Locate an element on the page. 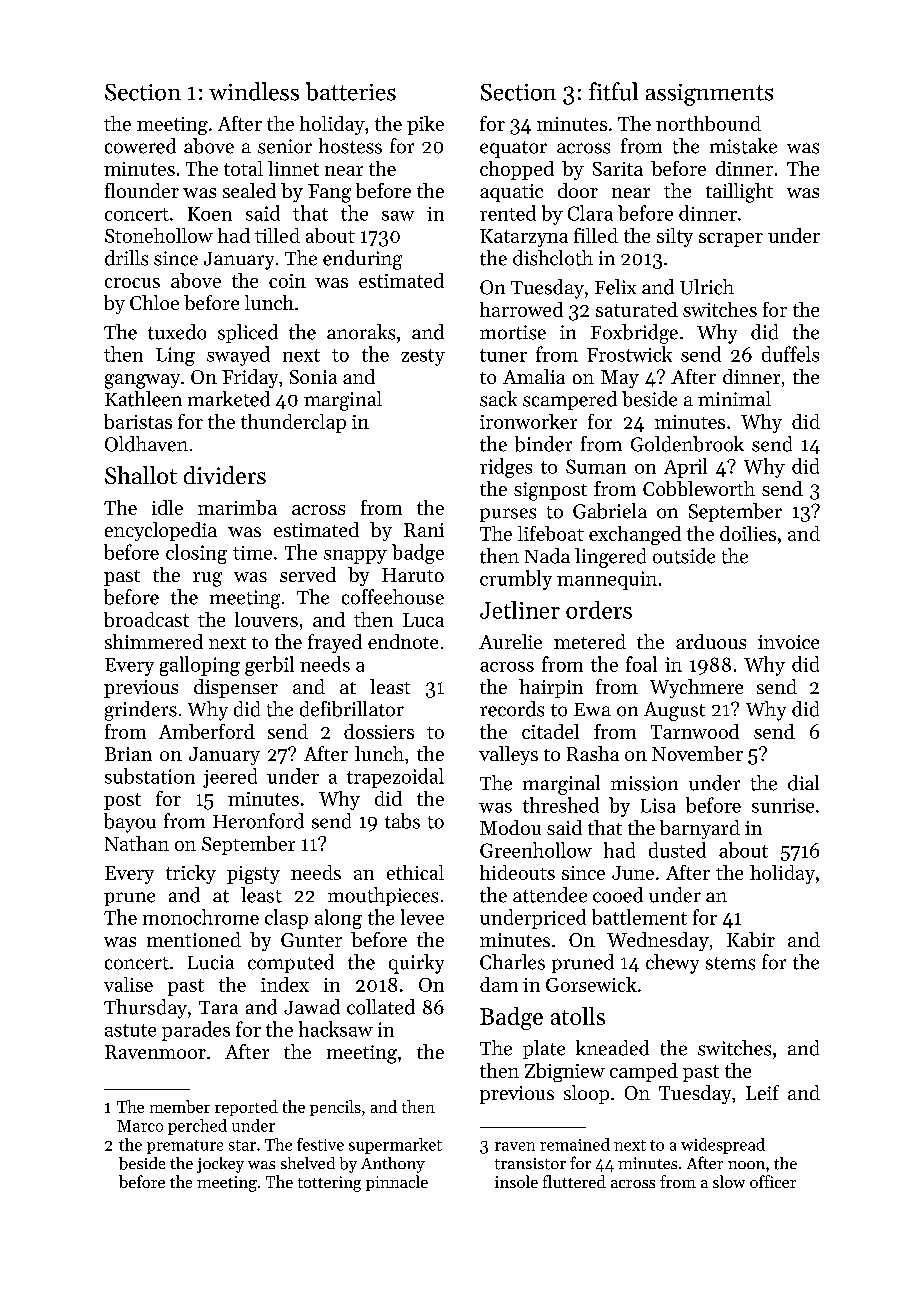 This document has width=924, height=1311. sunrise is located at coordinates (783, 805).
